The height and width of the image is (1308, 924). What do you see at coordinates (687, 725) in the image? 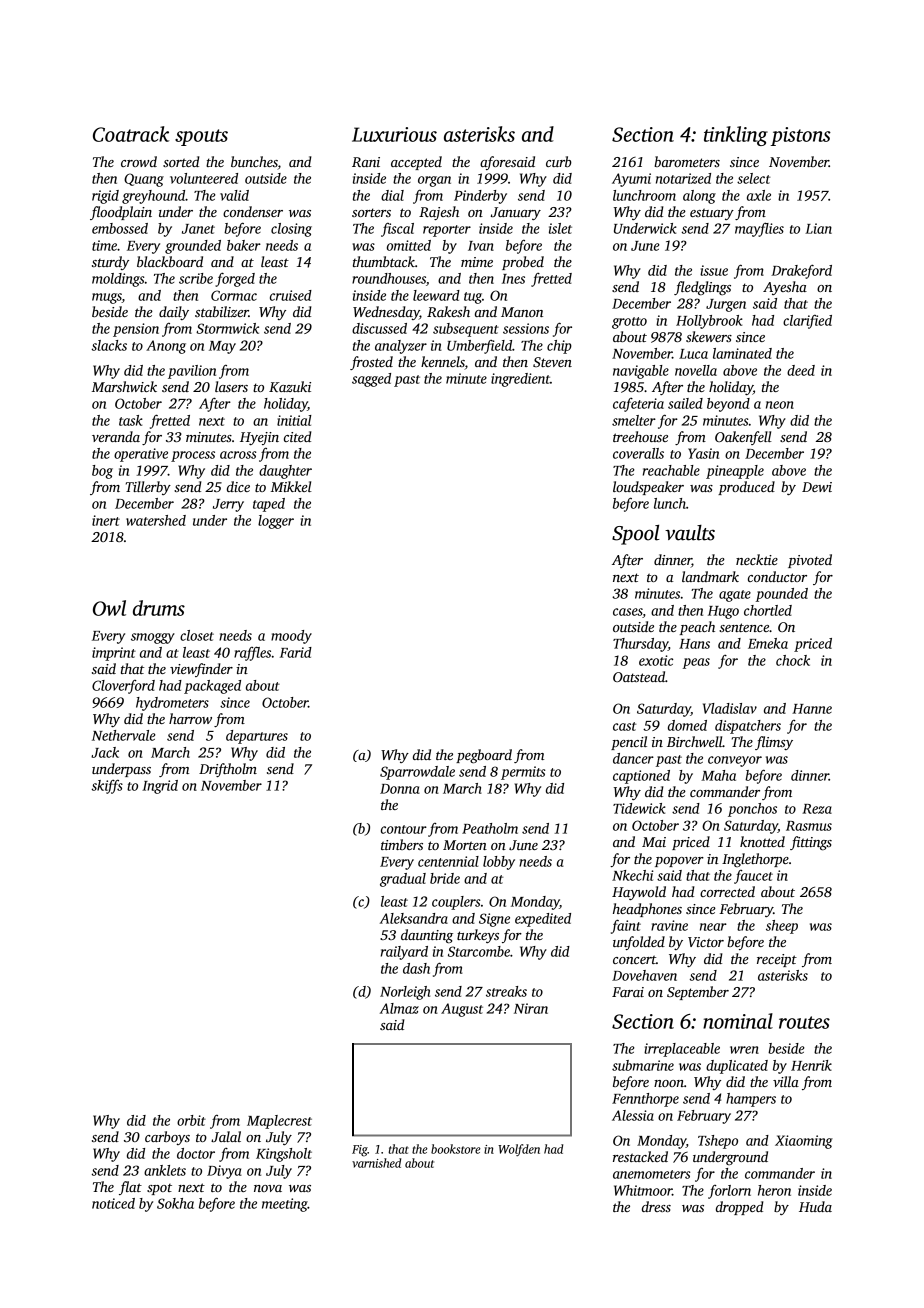
I see `domed` at bounding box center [687, 725].
